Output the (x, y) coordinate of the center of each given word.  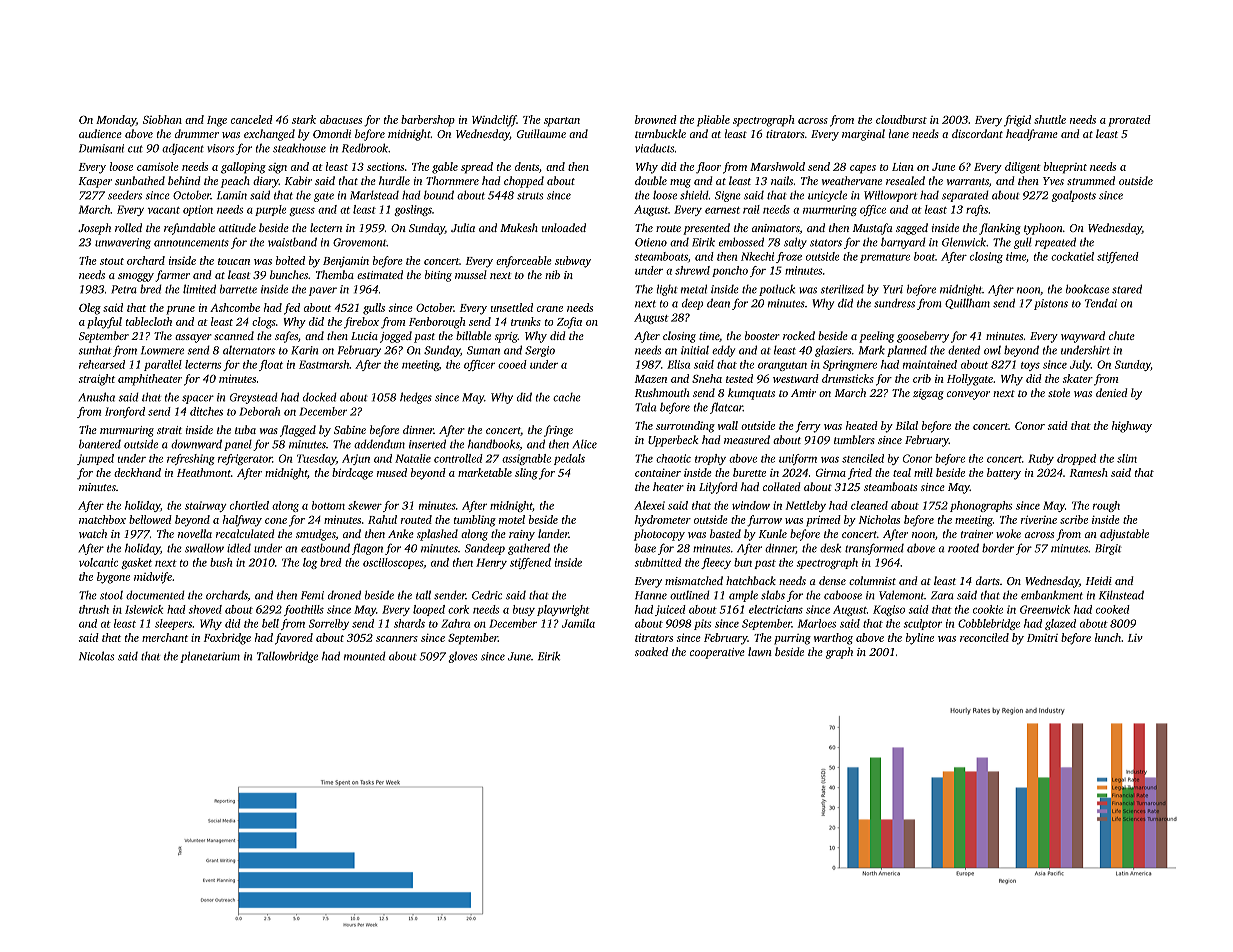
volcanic (98, 562)
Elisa (678, 364)
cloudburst (901, 119)
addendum (379, 444)
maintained (930, 364)
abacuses (341, 119)
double (651, 180)
